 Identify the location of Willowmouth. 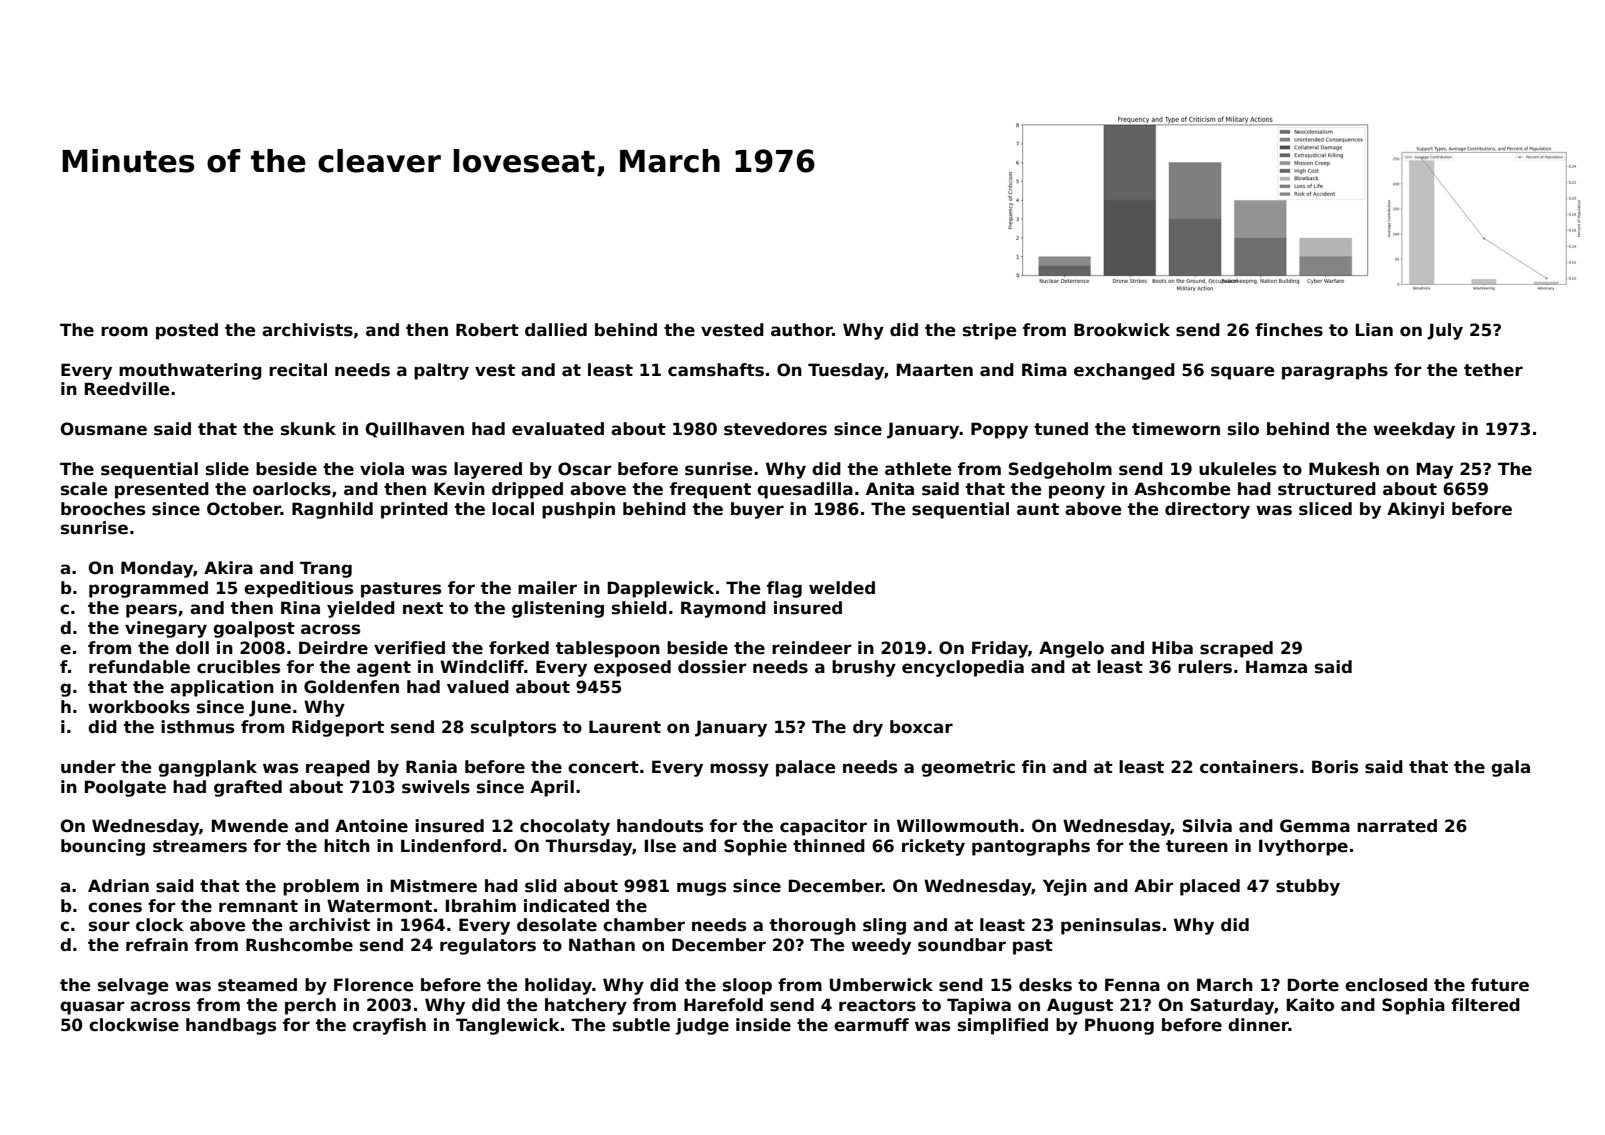
(957, 826).
